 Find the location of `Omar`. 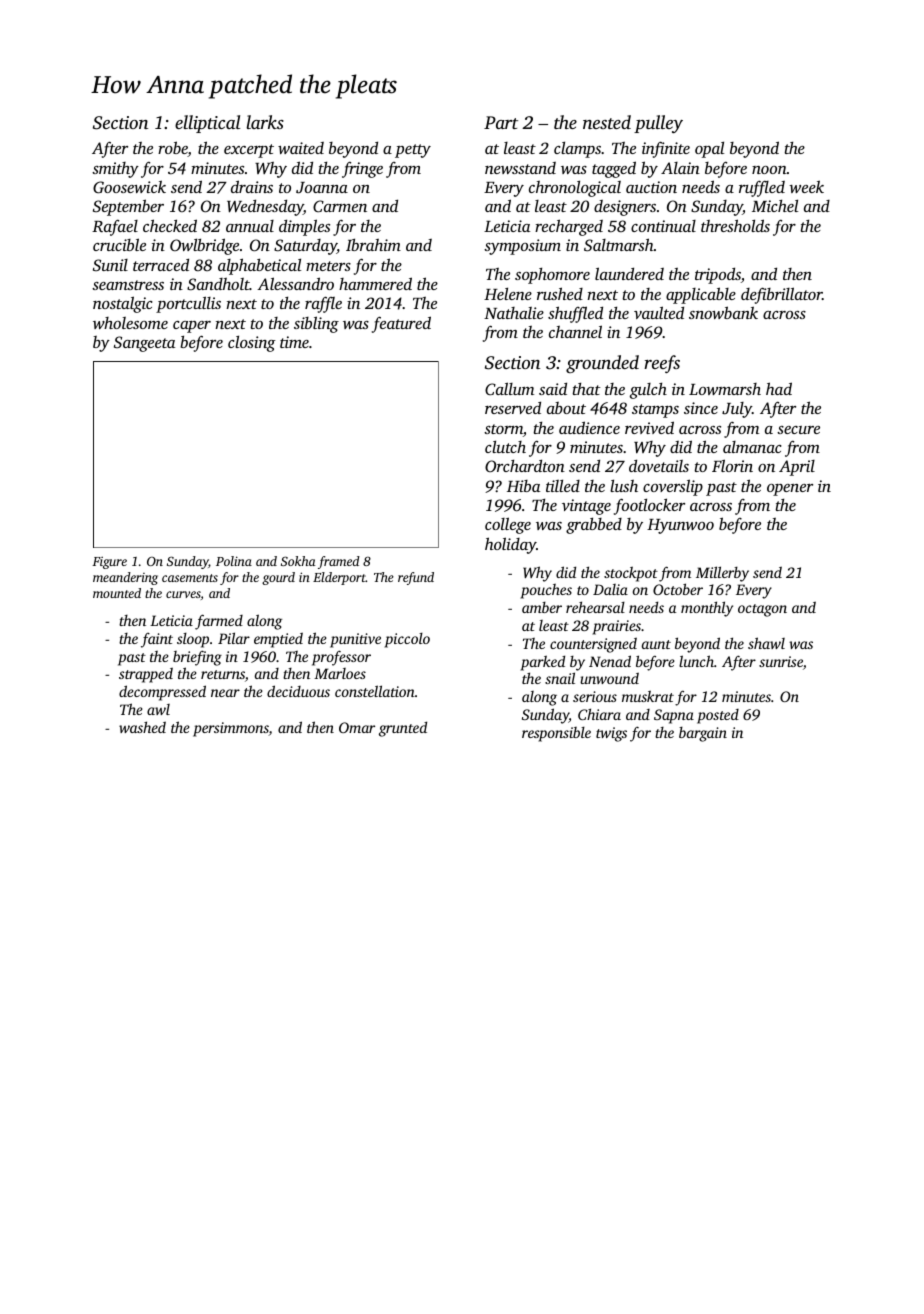

Omar is located at coordinates (357, 727).
